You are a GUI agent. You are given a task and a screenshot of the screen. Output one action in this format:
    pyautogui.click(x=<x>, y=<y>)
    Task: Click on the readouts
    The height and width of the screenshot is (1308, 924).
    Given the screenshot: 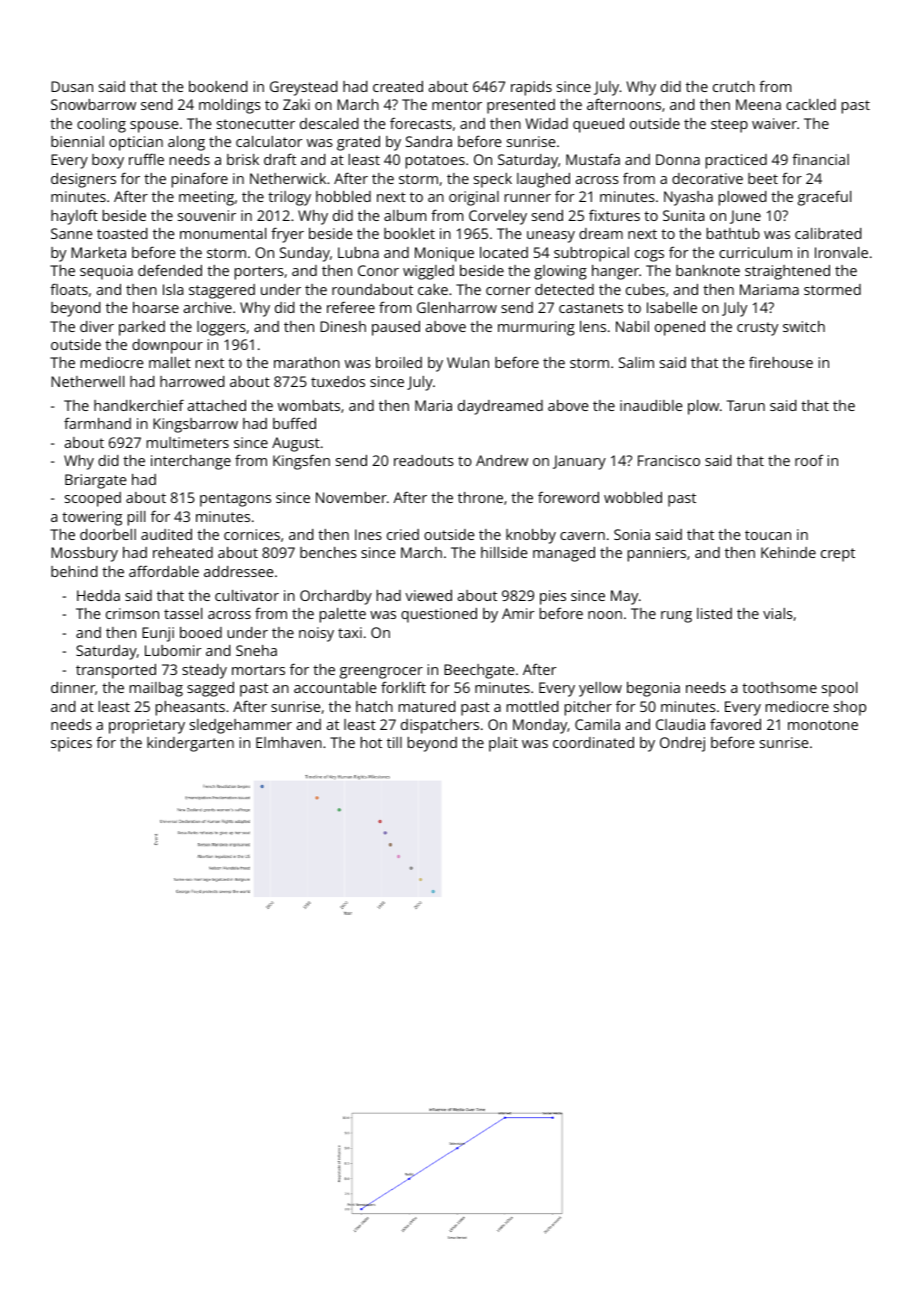 What is the action you would take?
    pyautogui.click(x=424, y=460)
